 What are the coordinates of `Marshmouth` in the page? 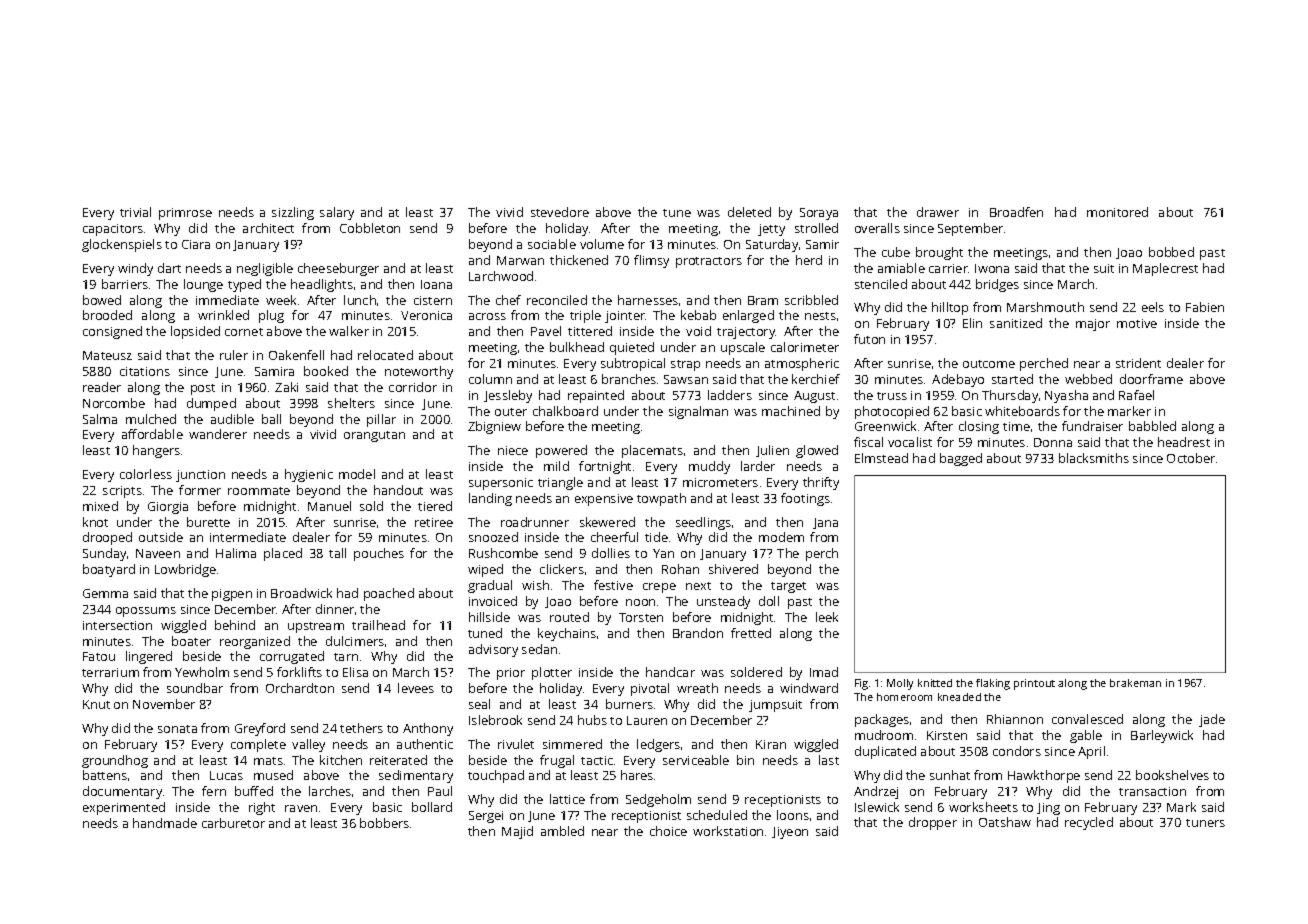 It's located at (1045, 307).
